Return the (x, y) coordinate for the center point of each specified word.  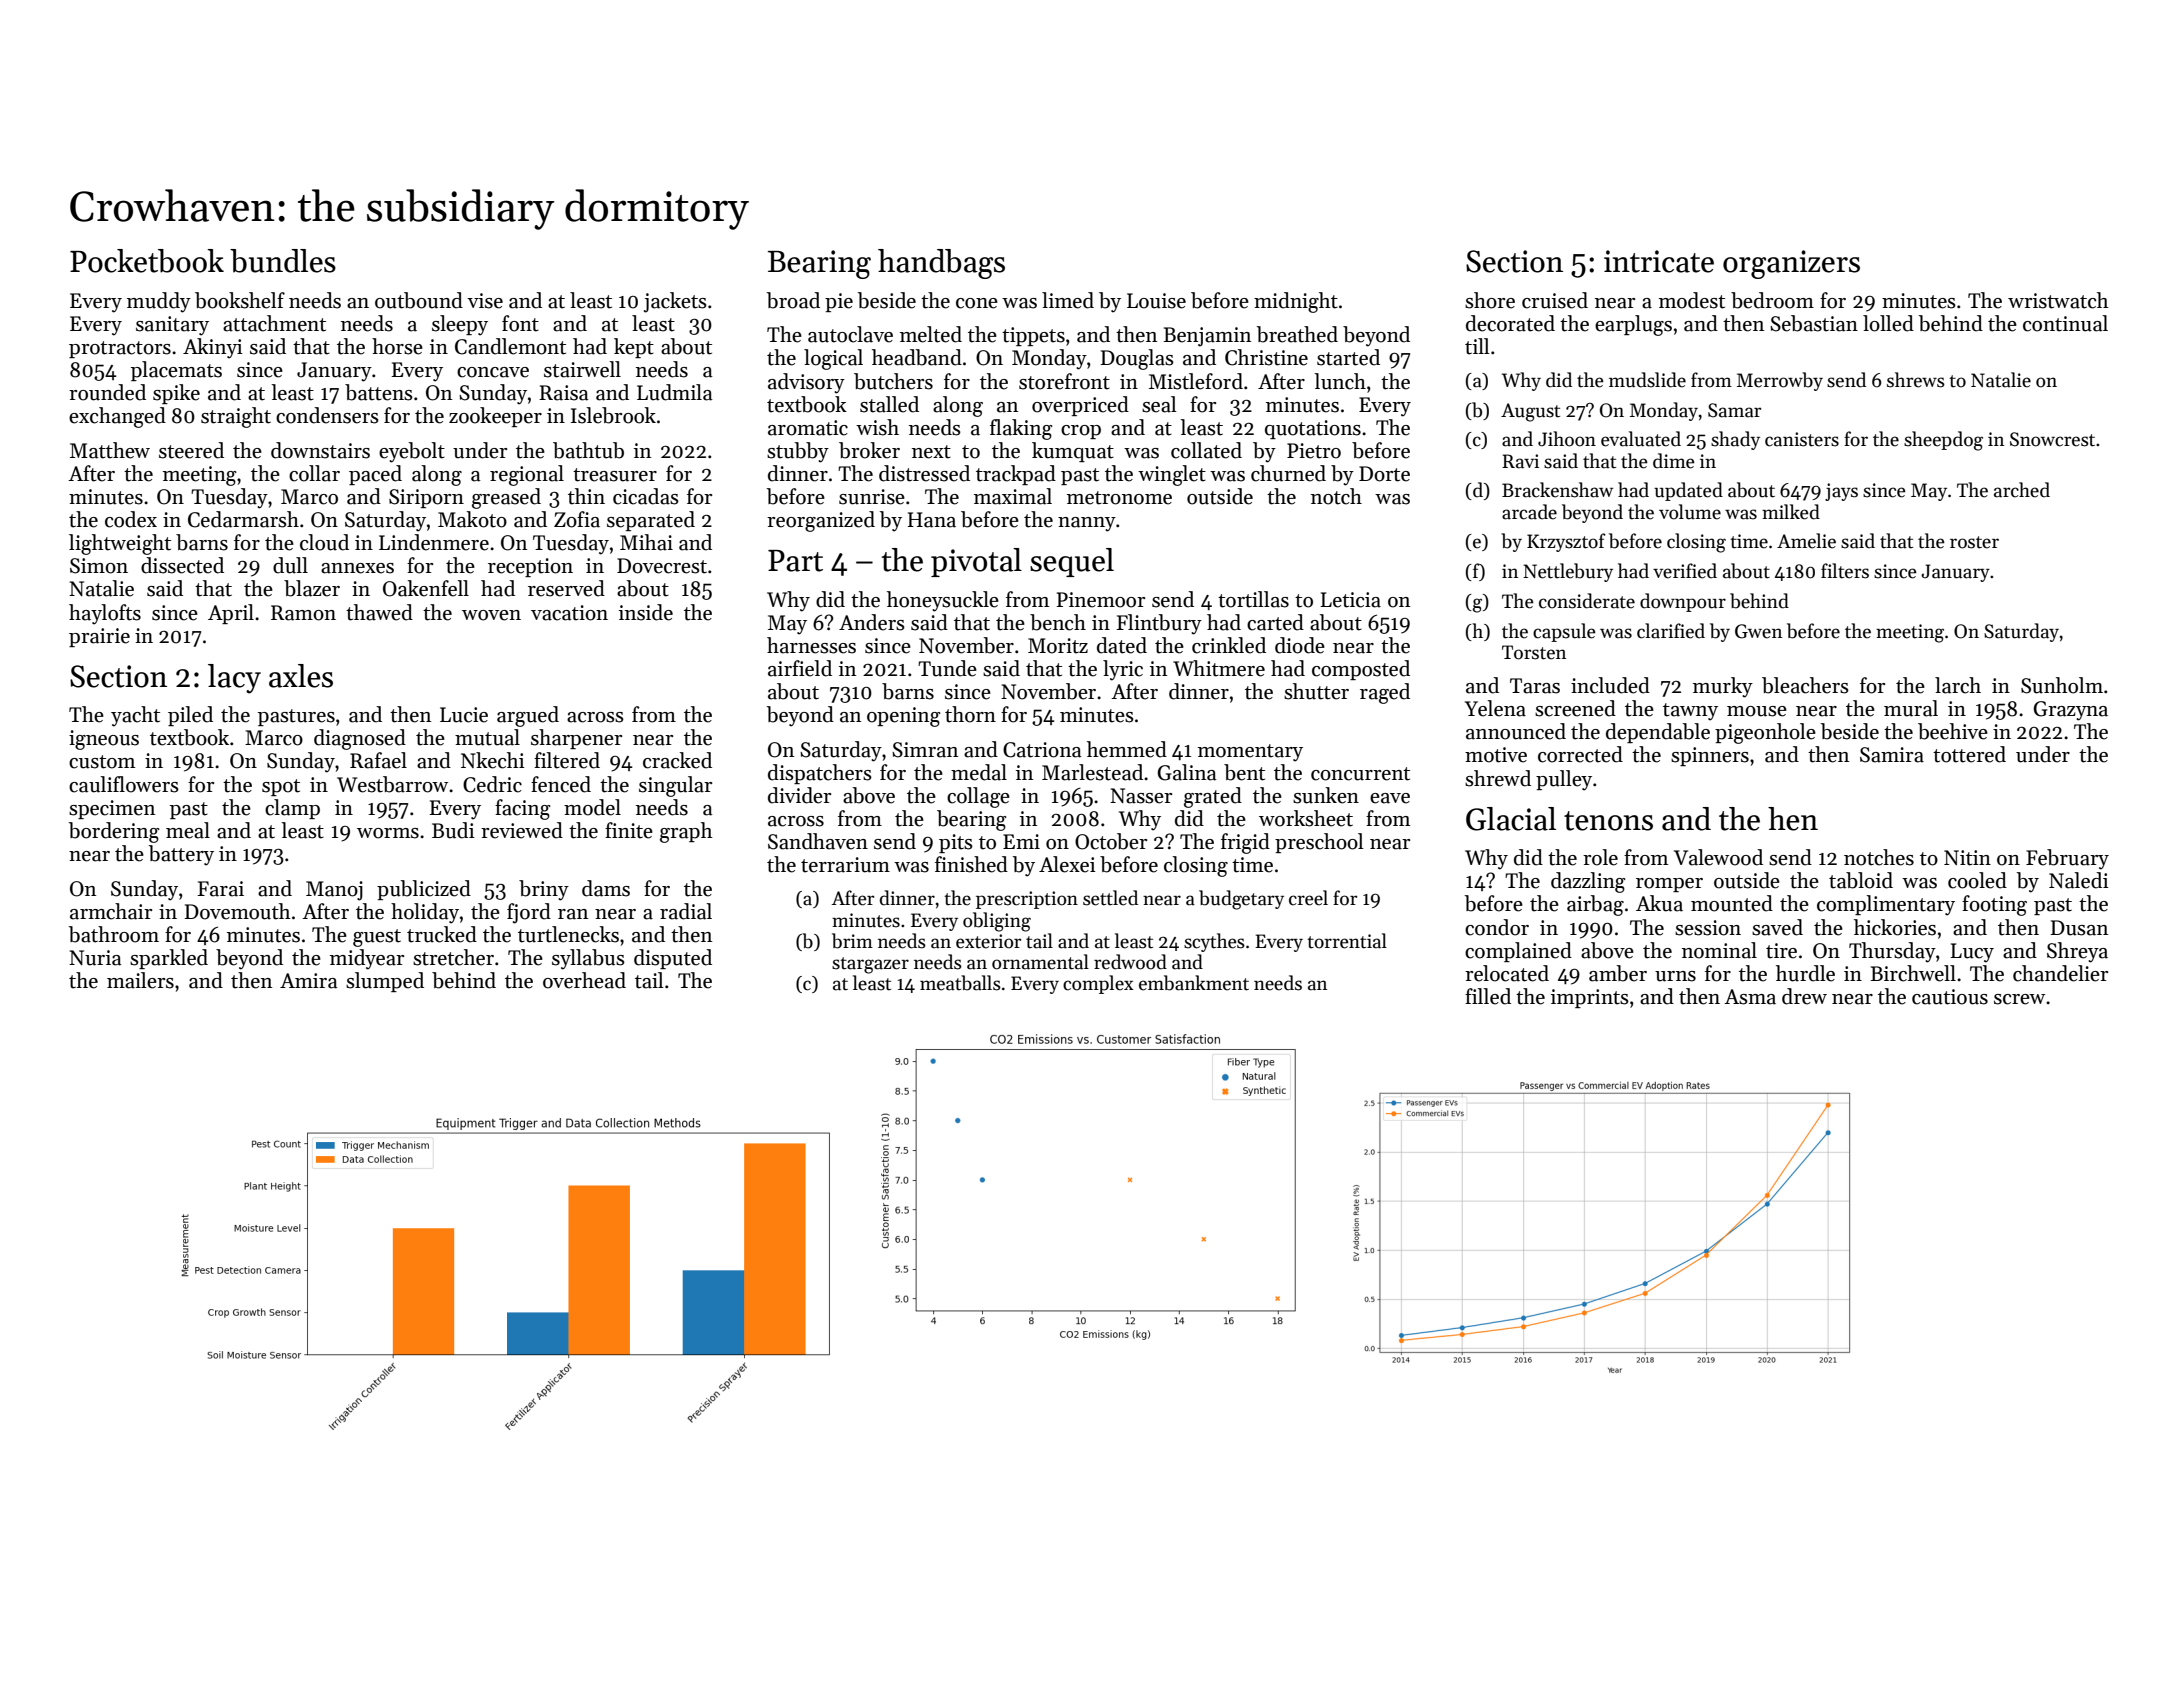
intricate (1659, 261)
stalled (889, 404)
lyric (1123, 670)
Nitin (1967, 858)
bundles (283, 261)
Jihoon (1567, 439)
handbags (941, 264)
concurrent (1360, 774)
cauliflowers (124, 784)
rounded (107, 392)
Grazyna (2071, 711)
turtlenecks (568, 934)
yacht (135, 716)
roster (1974, 542)
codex (131, 519)
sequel (1072, 562)
